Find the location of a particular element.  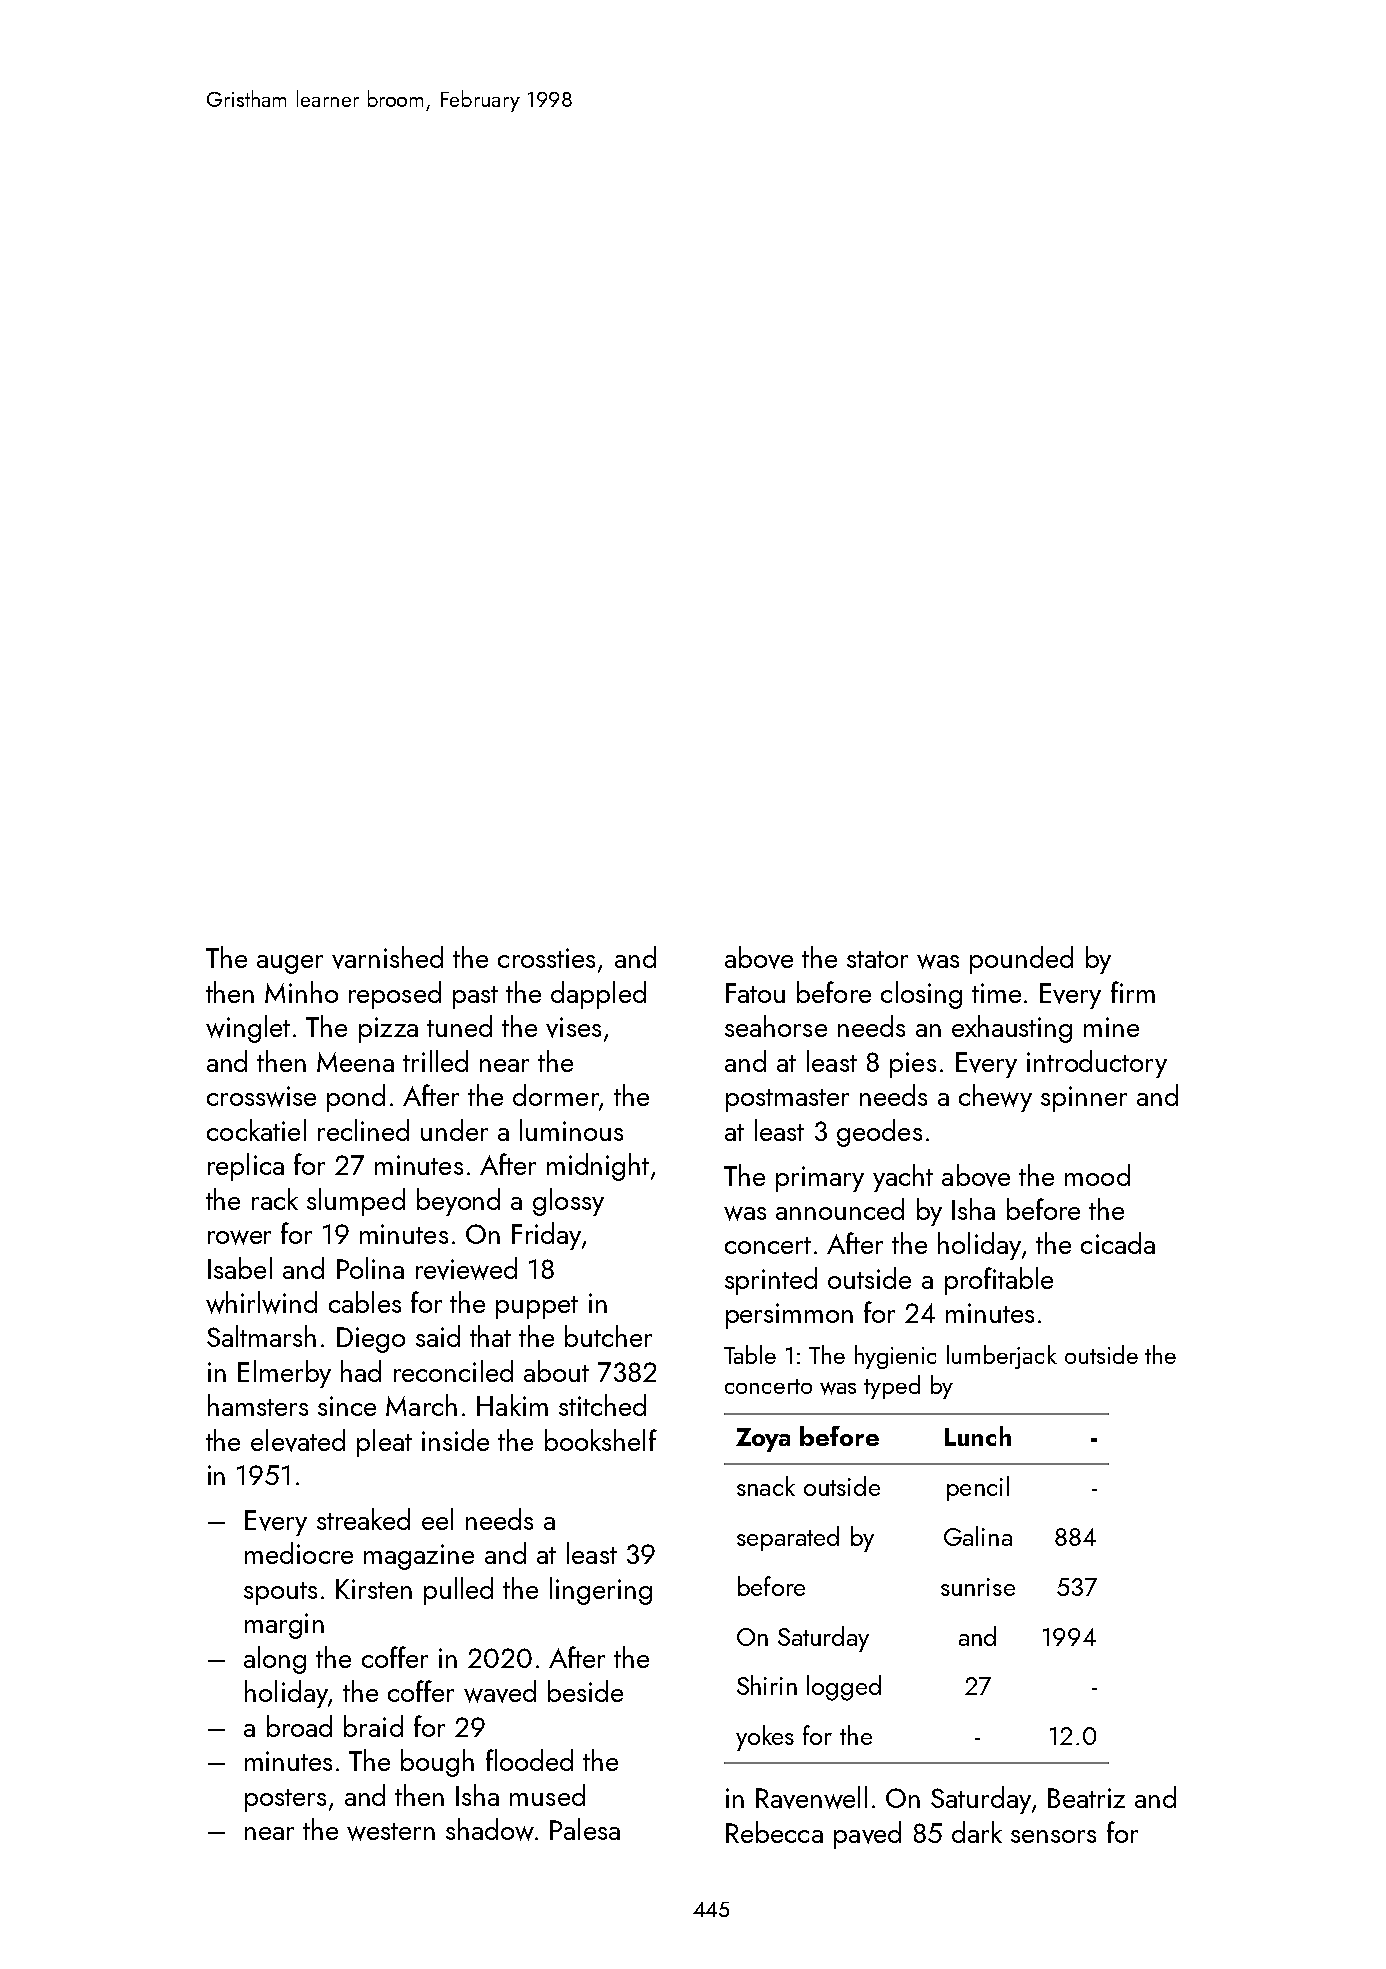

Kirsten is located at coordinates (374, 1589).
